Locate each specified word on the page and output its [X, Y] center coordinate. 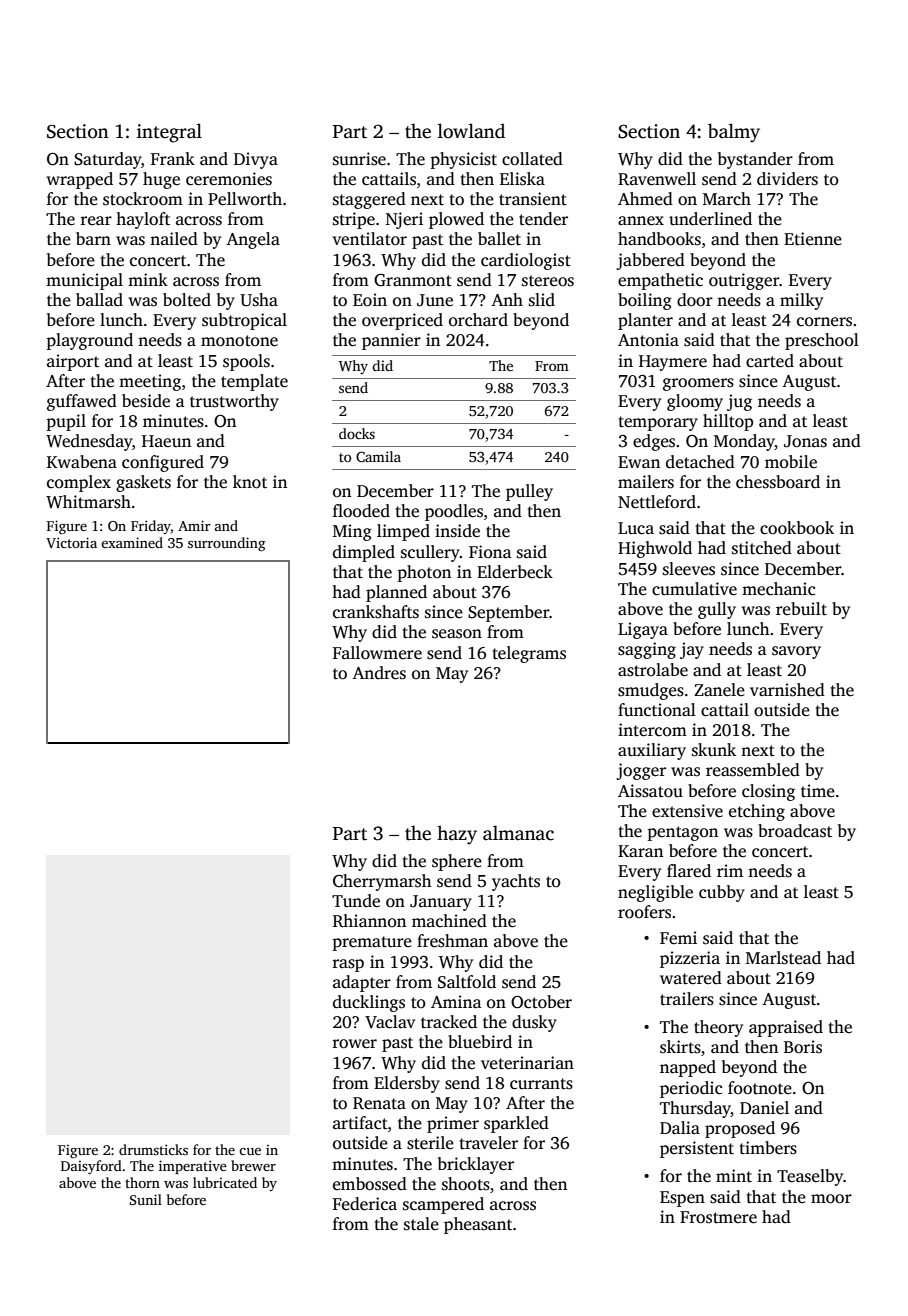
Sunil [146, 1199]
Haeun [166, 441]
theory [718, 1028]
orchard [478, 320]
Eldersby [407, 1084]
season [457, 634]
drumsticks [153, 1149]
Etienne [813, 239]
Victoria [71, 542]
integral [169, 133]
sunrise [359, 159]
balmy [734, 133]
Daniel [764, 1108]
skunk [714, 750]
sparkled [516, 1124]
